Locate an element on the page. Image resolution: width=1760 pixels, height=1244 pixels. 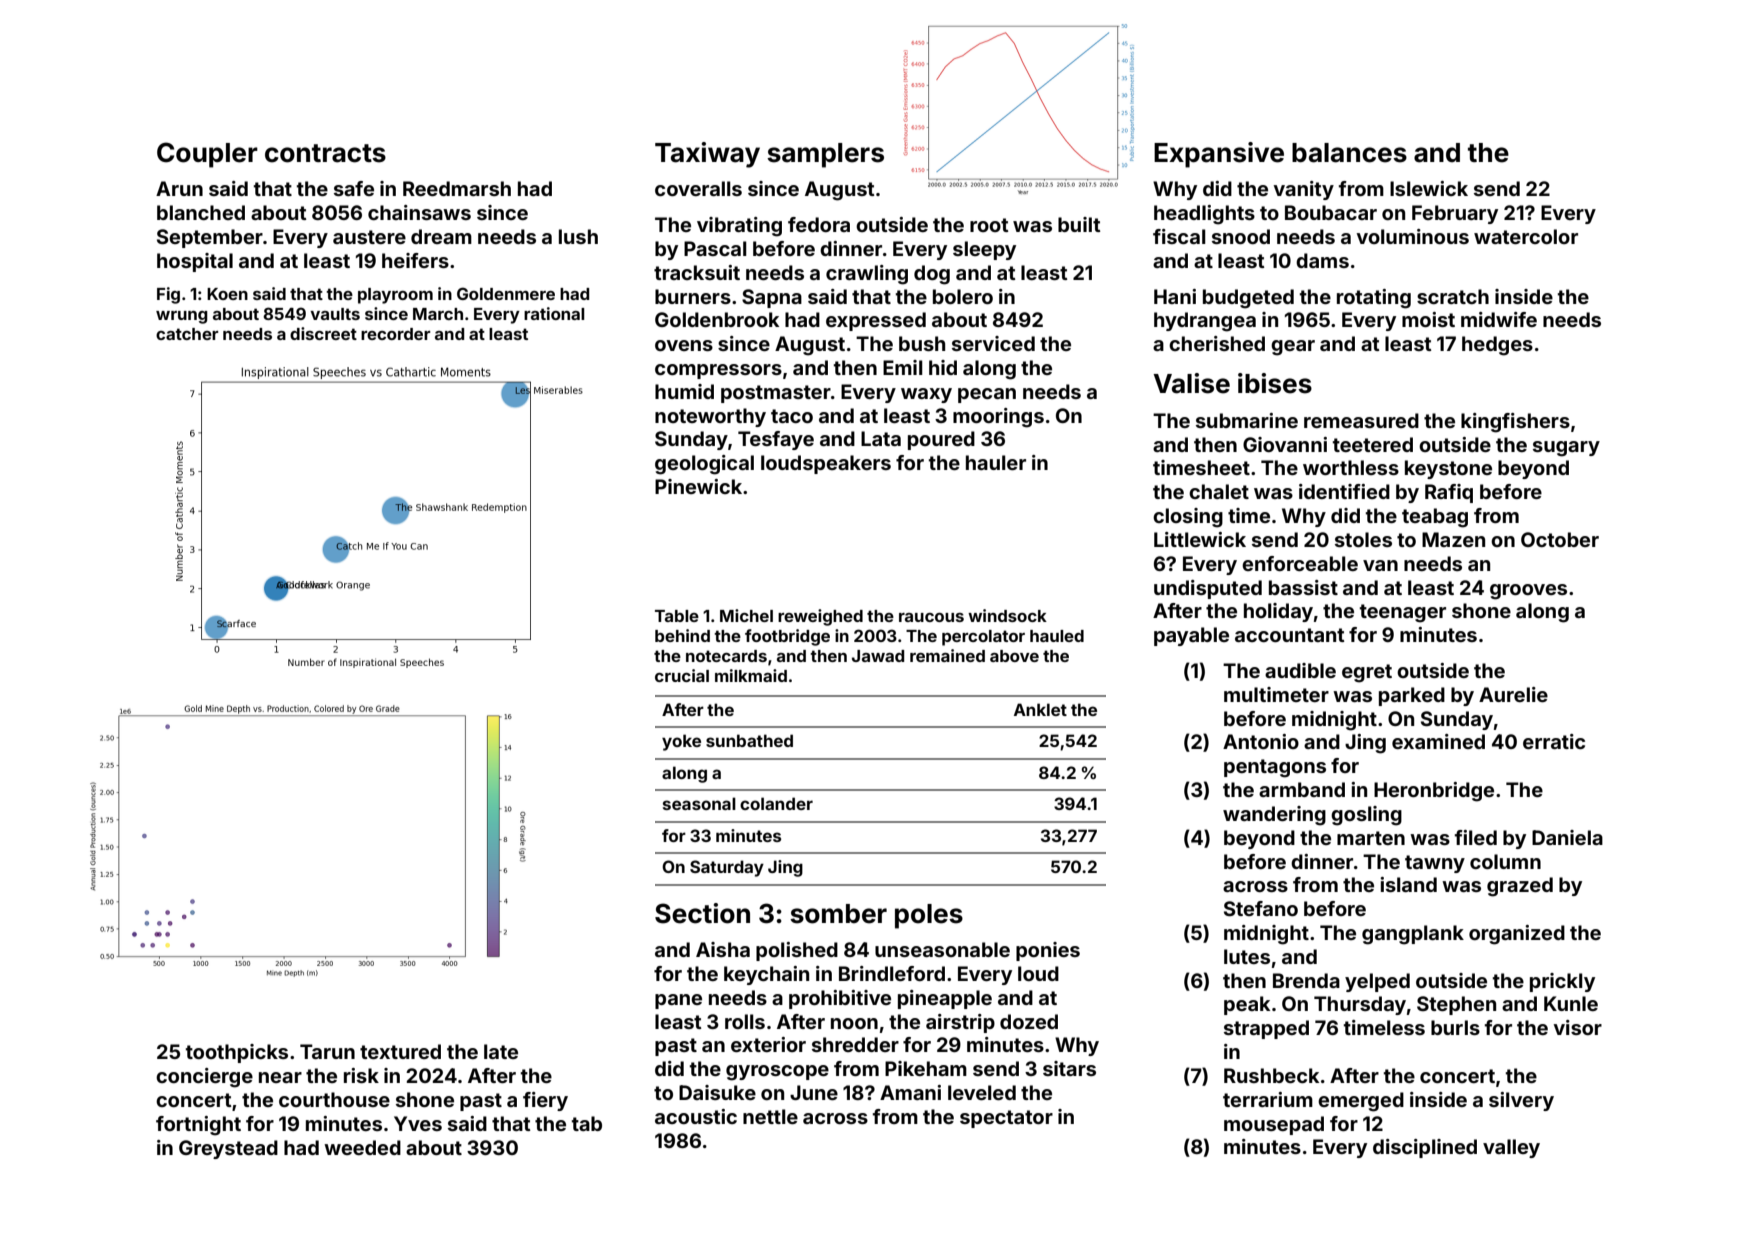
Islewick is located at coordinates (1429, 188).
